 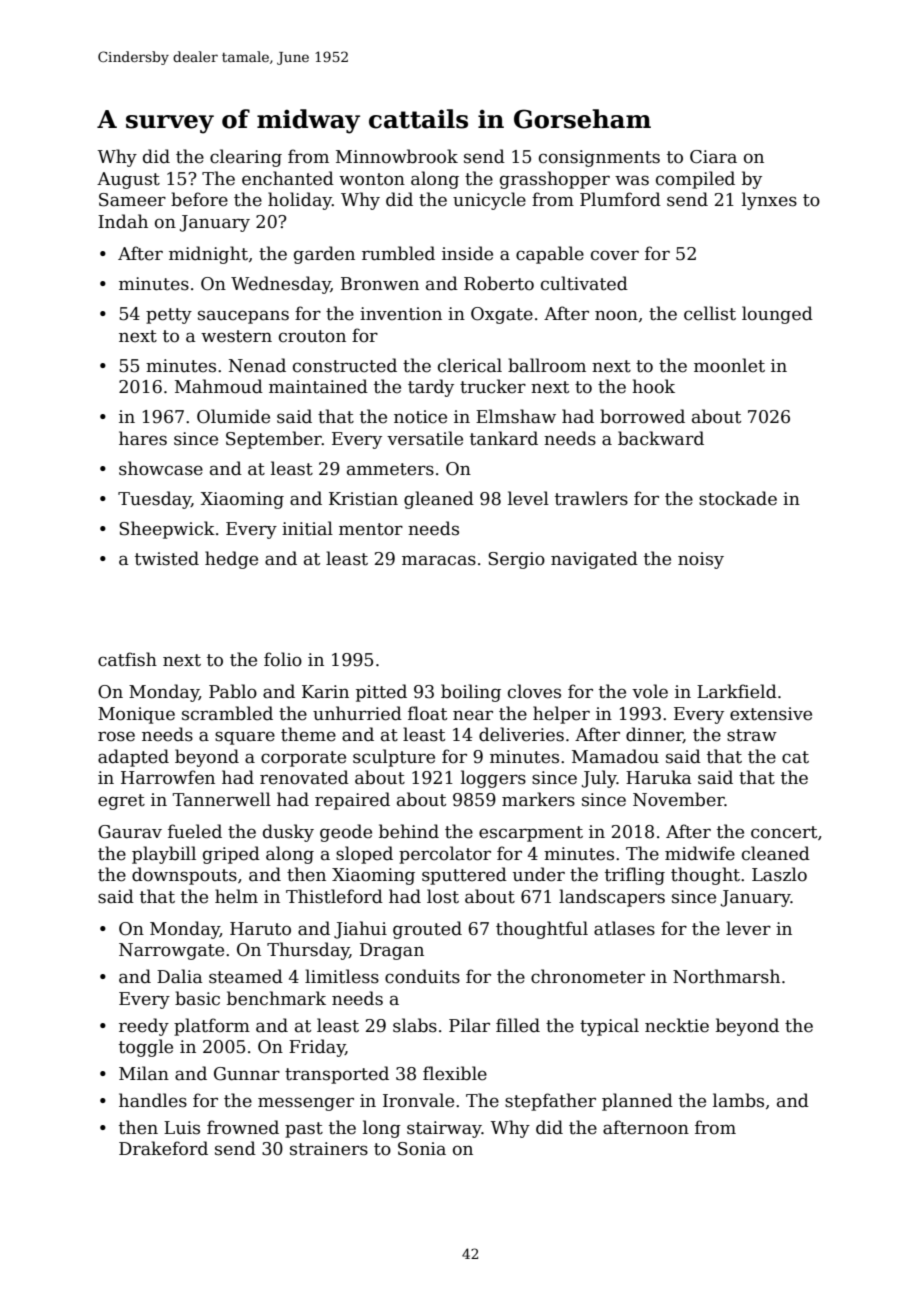 What do you see at coordinates (776, 853) in the page?
I see `cleaned` at bounding box center [776, 853].
